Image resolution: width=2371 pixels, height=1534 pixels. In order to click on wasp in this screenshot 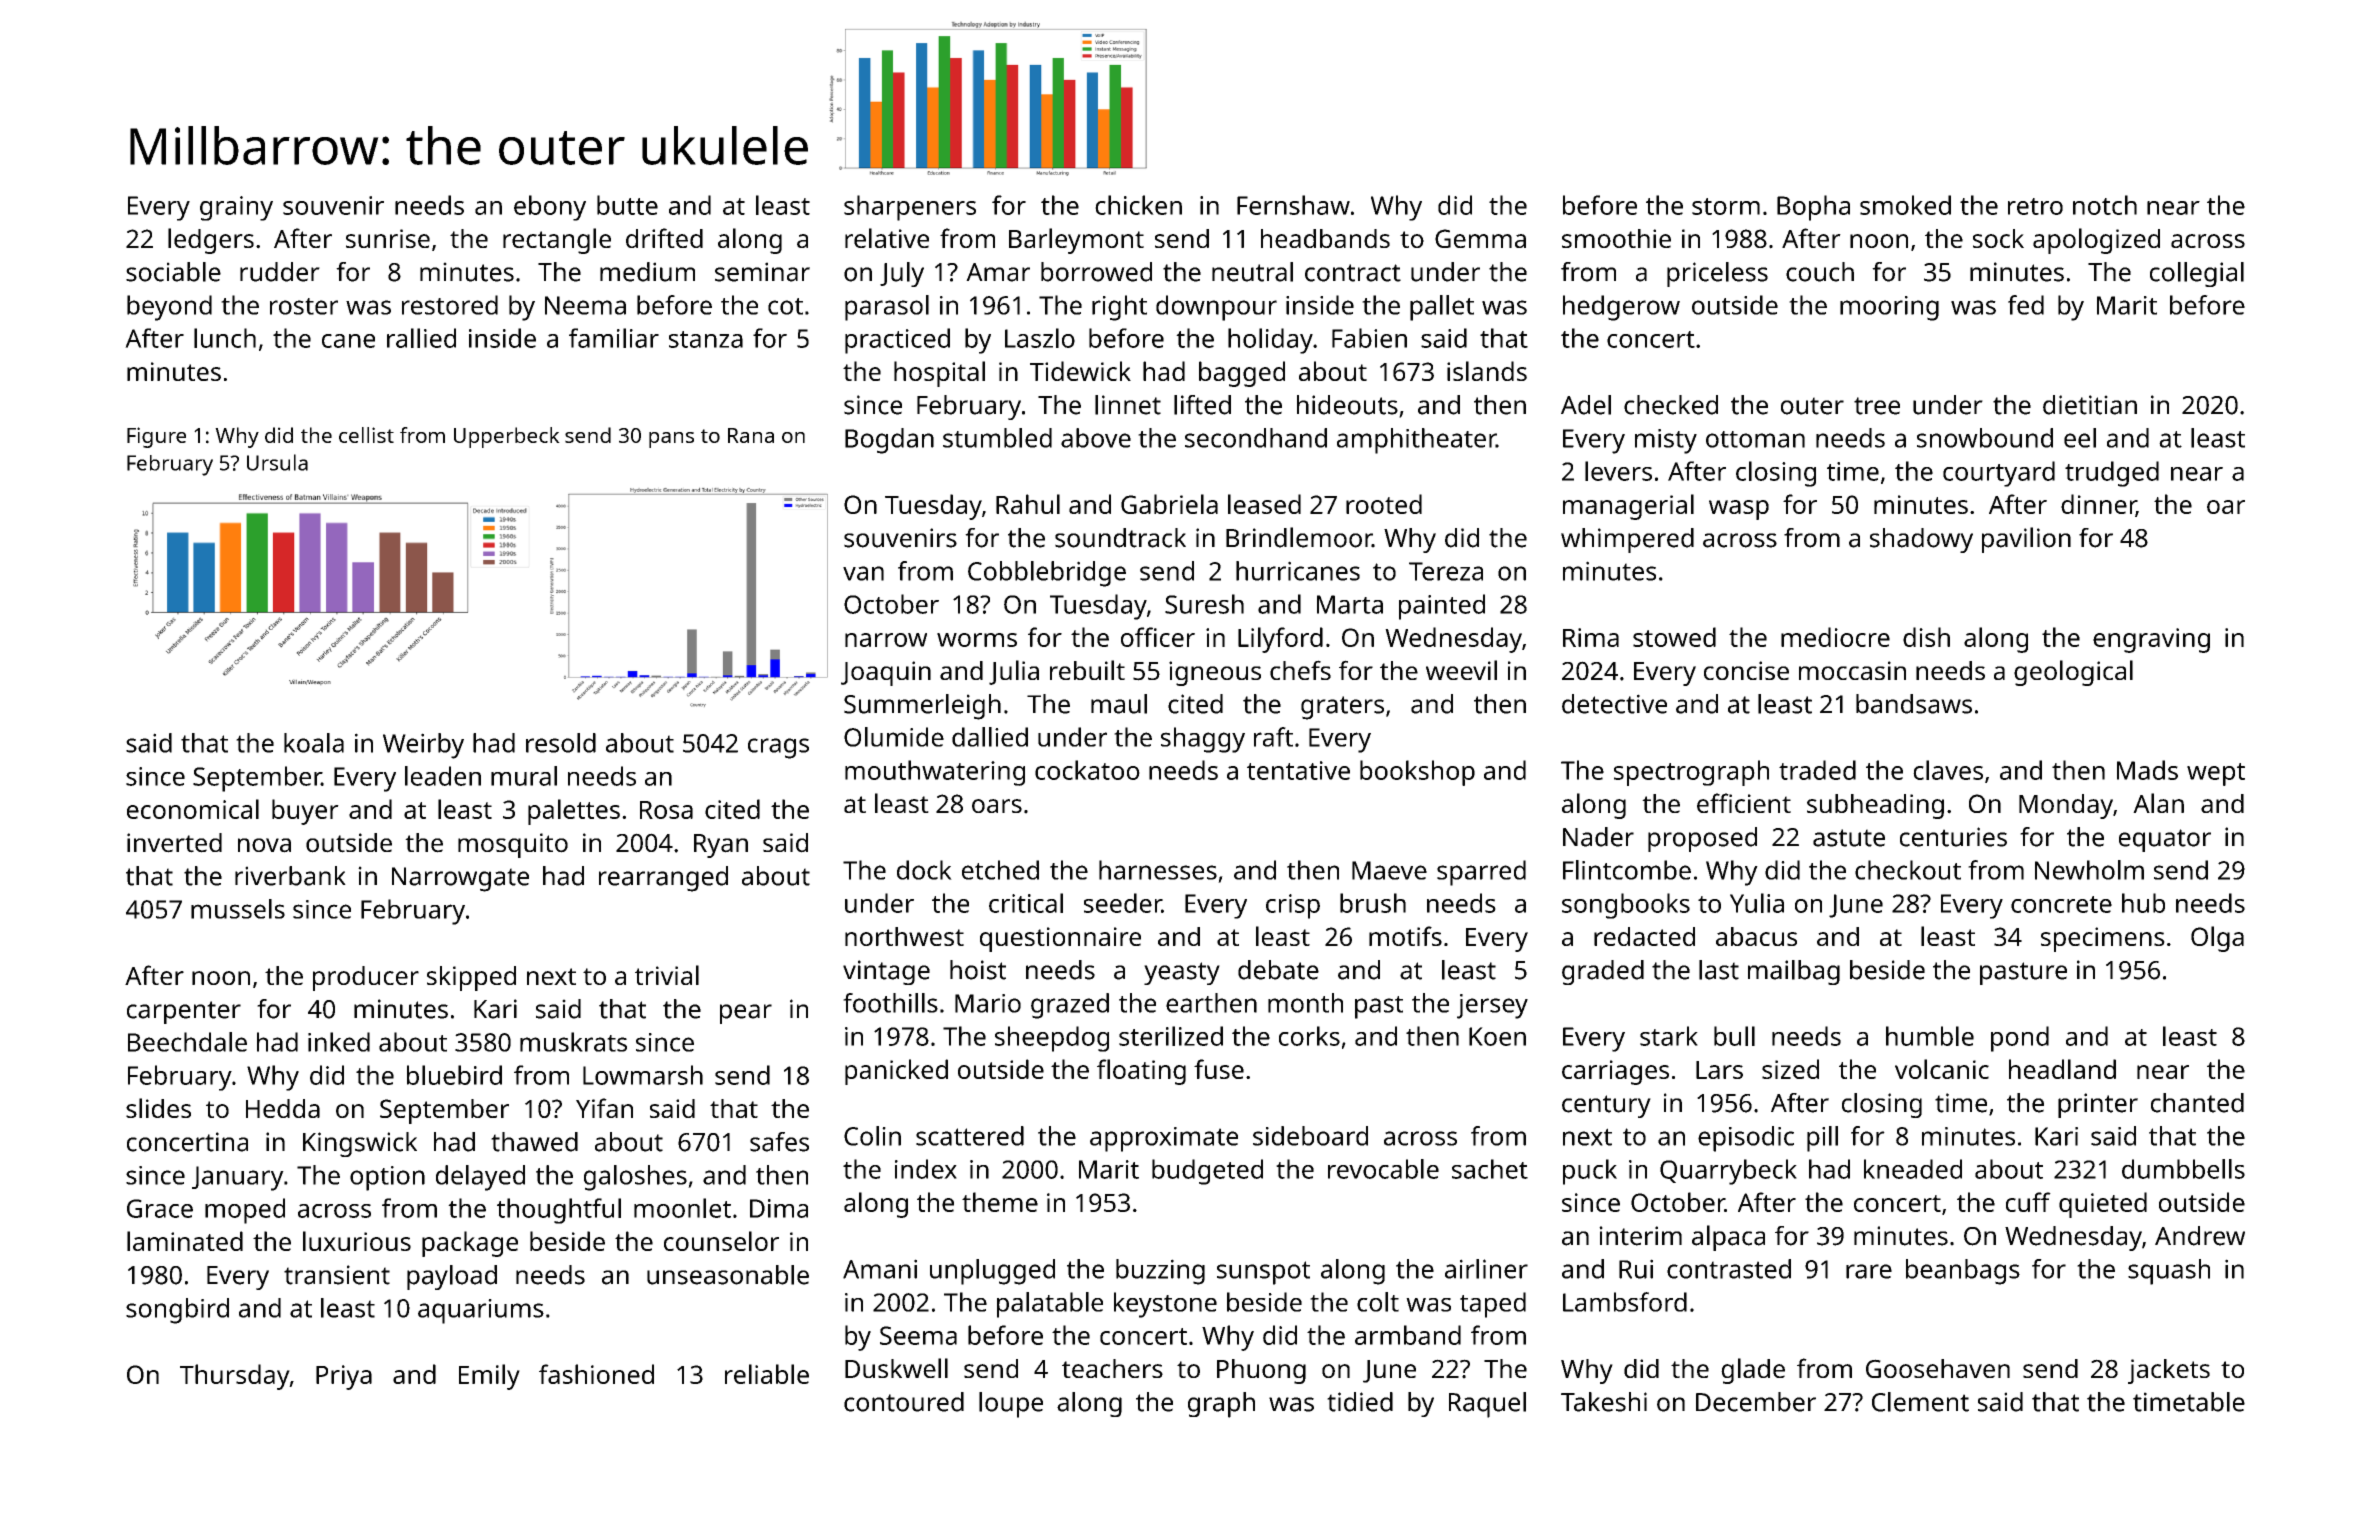, I will do `click(1739, 510)`.
